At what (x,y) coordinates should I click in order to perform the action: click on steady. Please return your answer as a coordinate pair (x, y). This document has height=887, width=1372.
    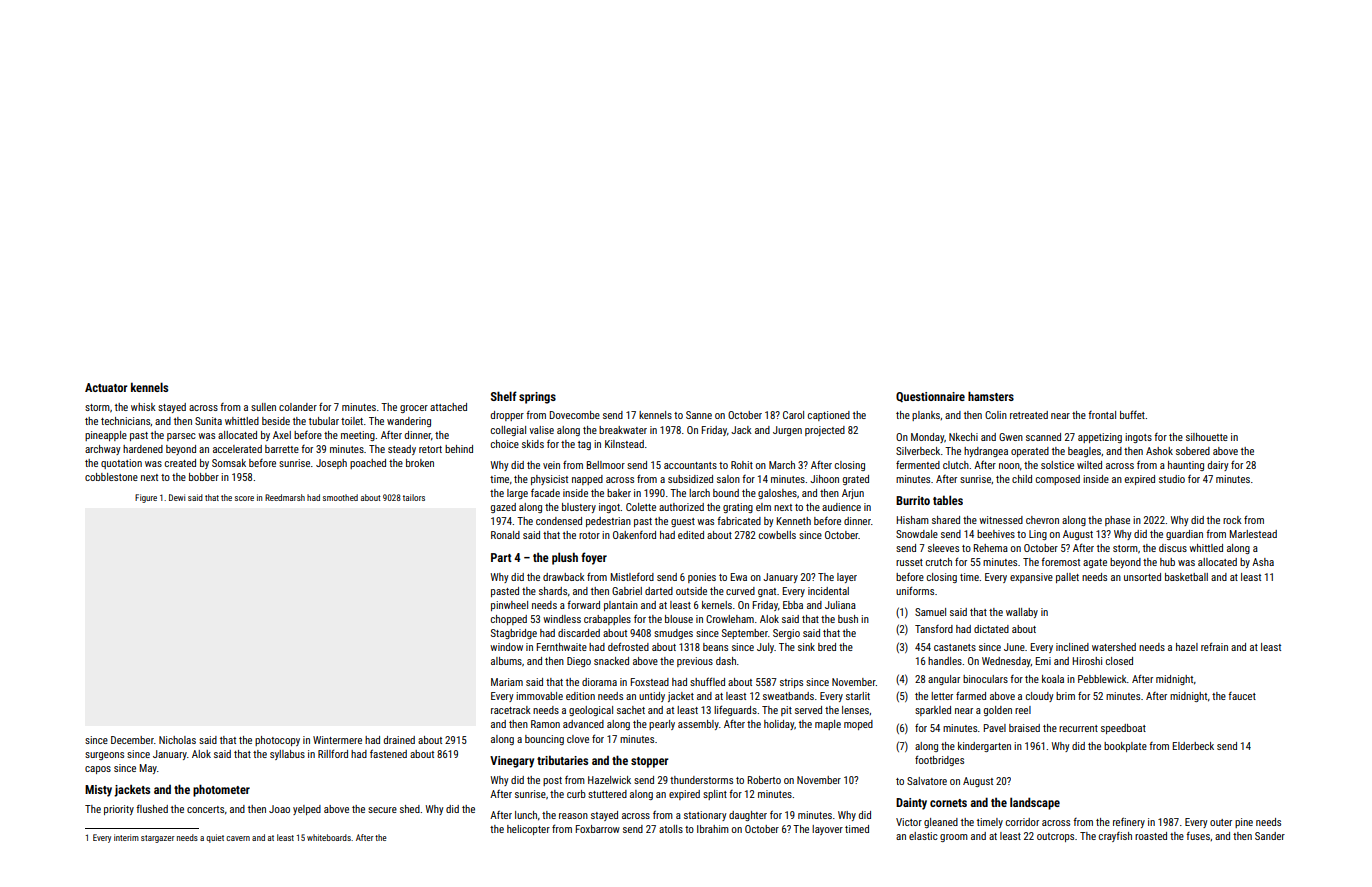
    Looking at the image, I should click on (402, 450).
